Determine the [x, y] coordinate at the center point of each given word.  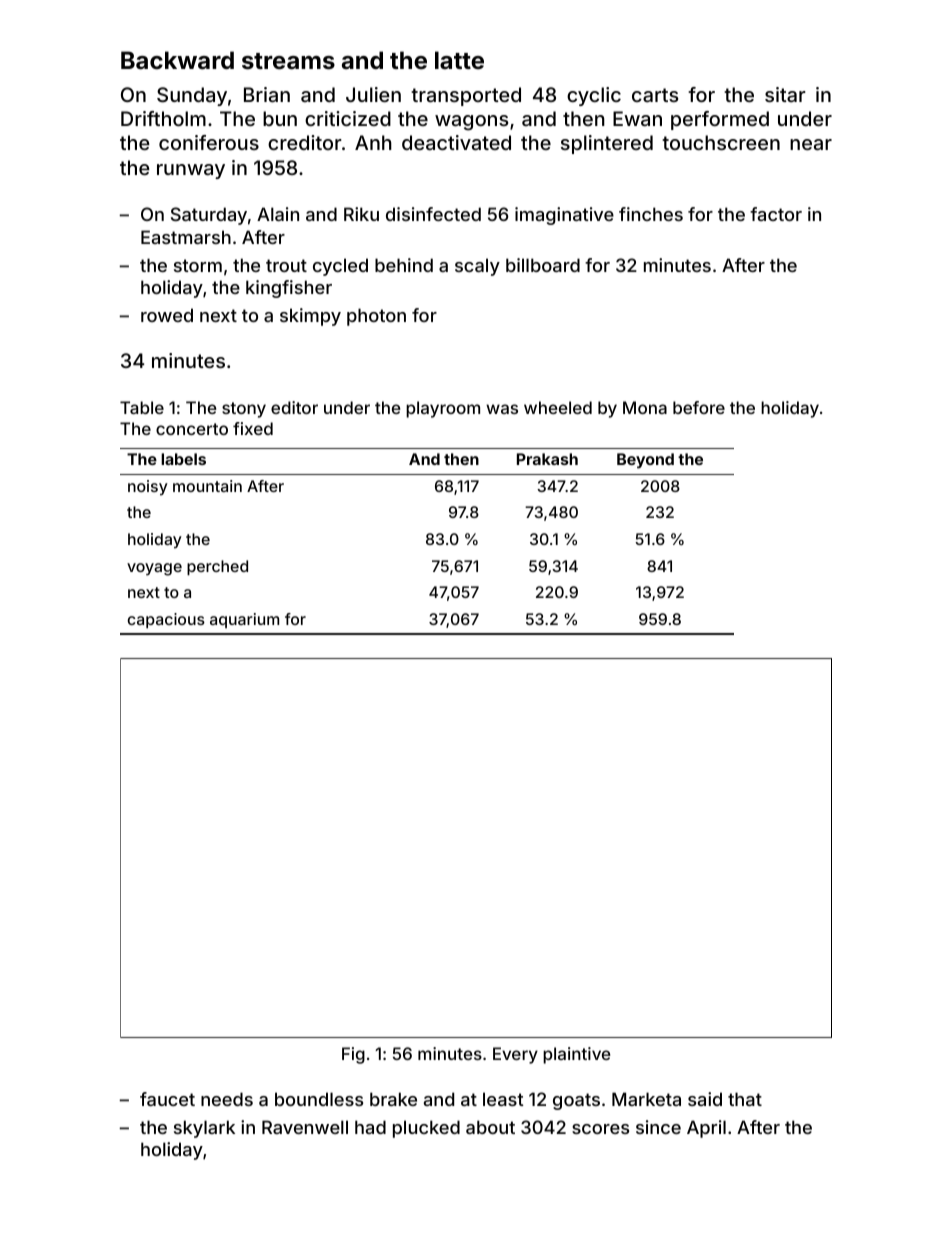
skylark [204, 1129]
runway [191, 171]
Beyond [645, 461]
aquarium [244, 620]
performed [720, 120]
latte [459, 60]
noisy [148, 488]
